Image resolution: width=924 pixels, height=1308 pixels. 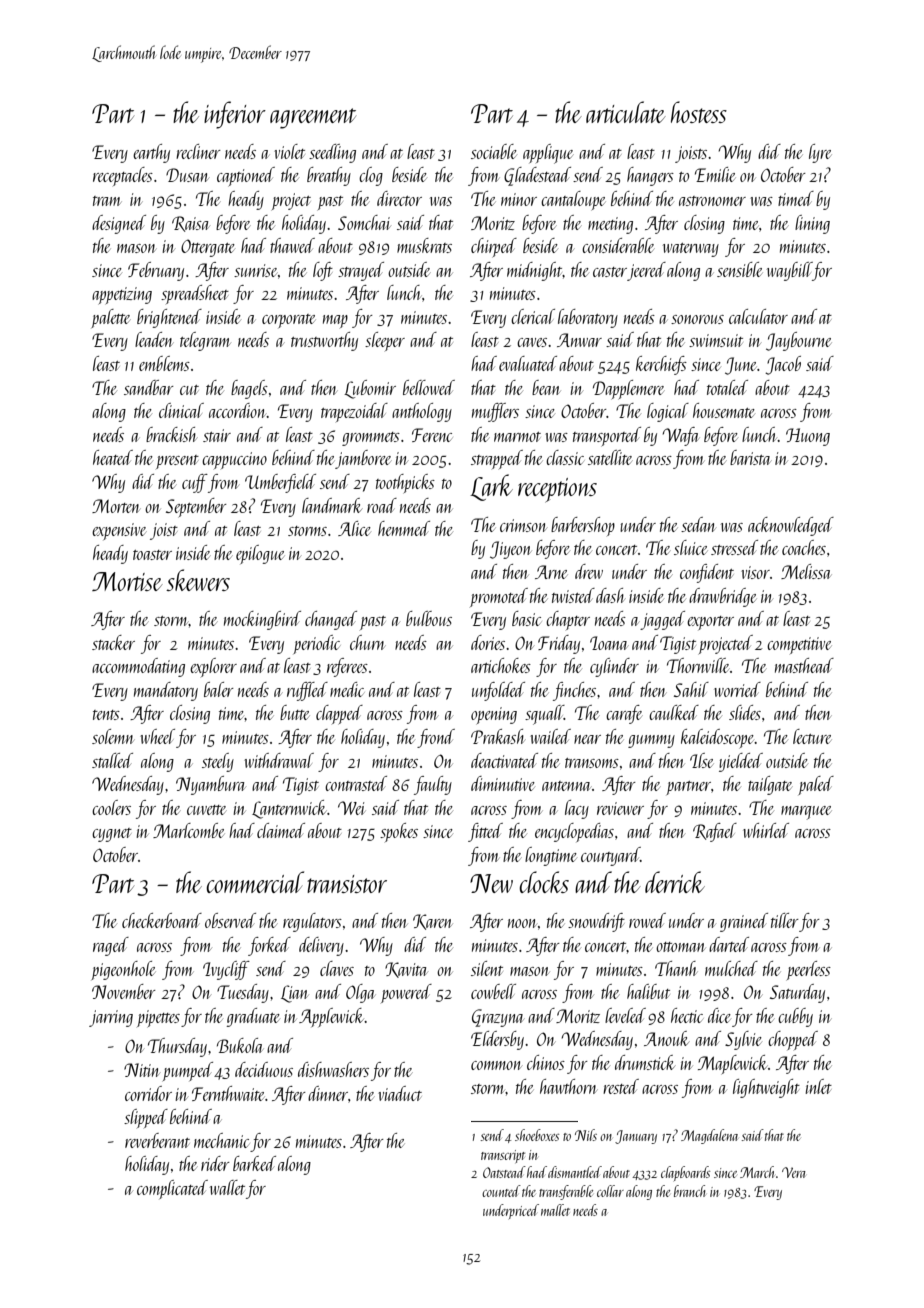 What do you see at coordinates (157, 1140) in the image?
I see `reverberant` at bounding box center [157, 1140].
